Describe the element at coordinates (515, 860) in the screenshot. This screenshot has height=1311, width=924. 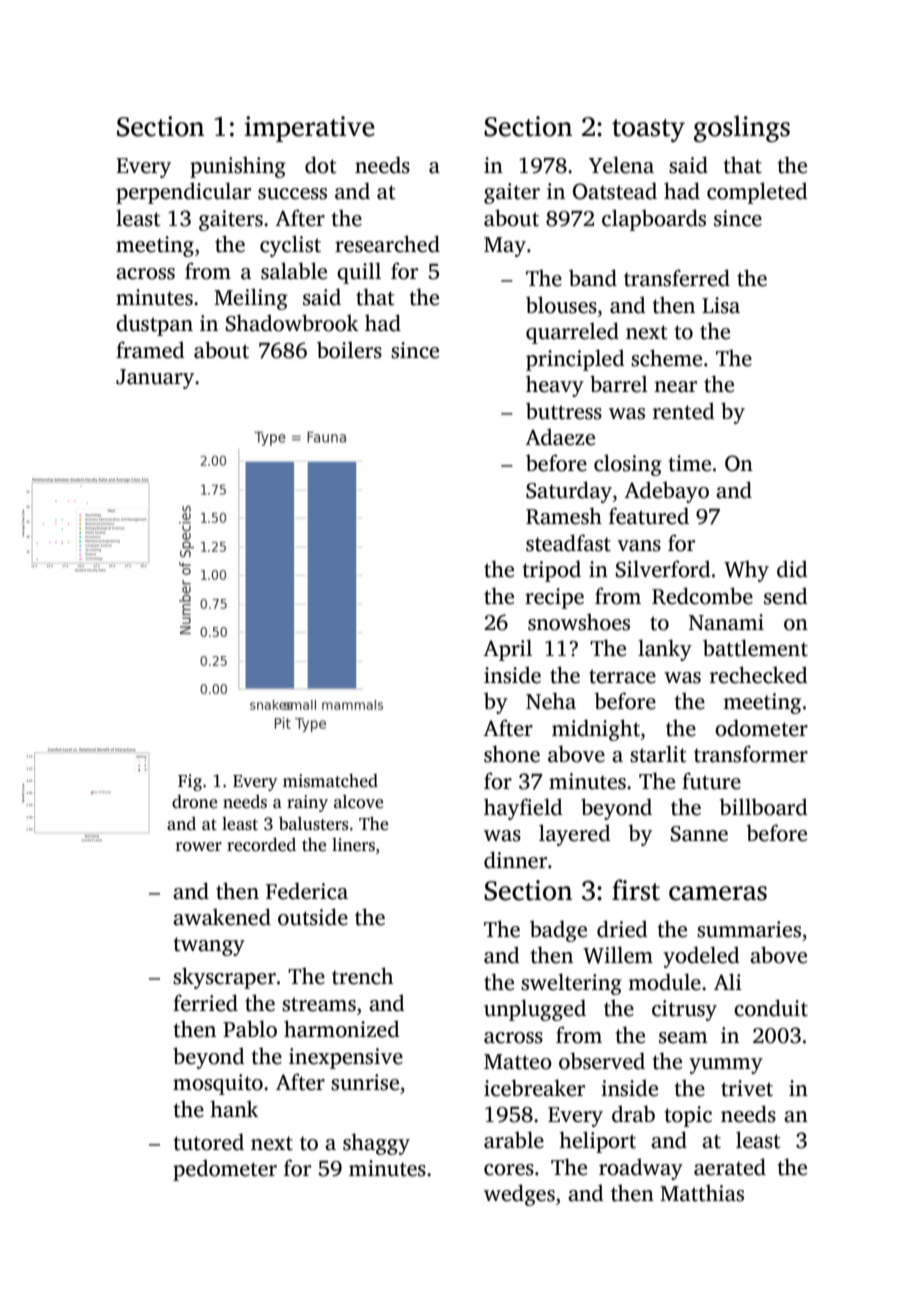
I see `dinner` at that location.
